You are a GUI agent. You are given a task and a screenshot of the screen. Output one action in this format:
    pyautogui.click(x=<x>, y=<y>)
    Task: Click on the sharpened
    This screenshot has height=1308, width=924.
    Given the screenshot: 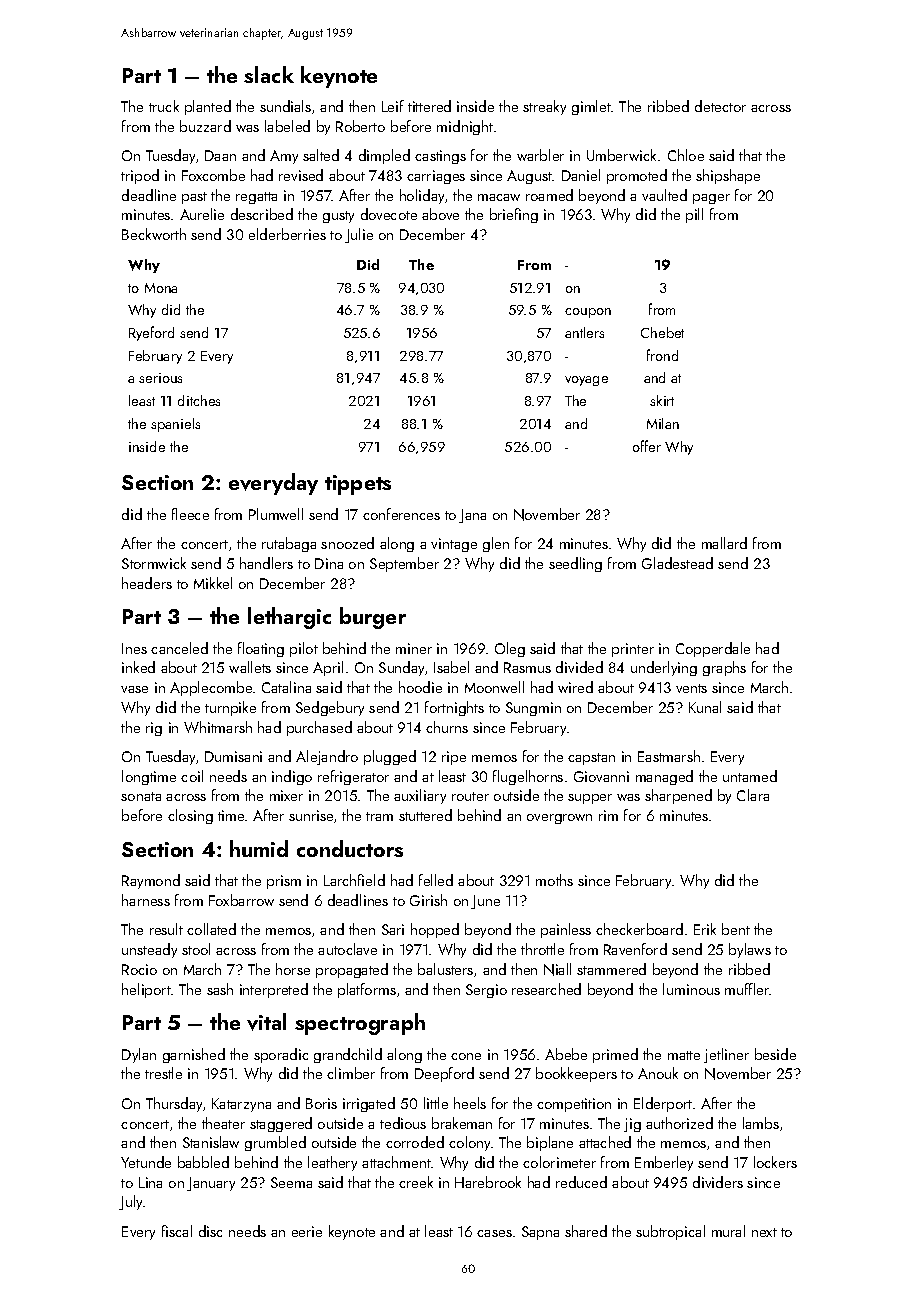 What is the action you would take?
    pyautogui.click(x=678, y=796)
